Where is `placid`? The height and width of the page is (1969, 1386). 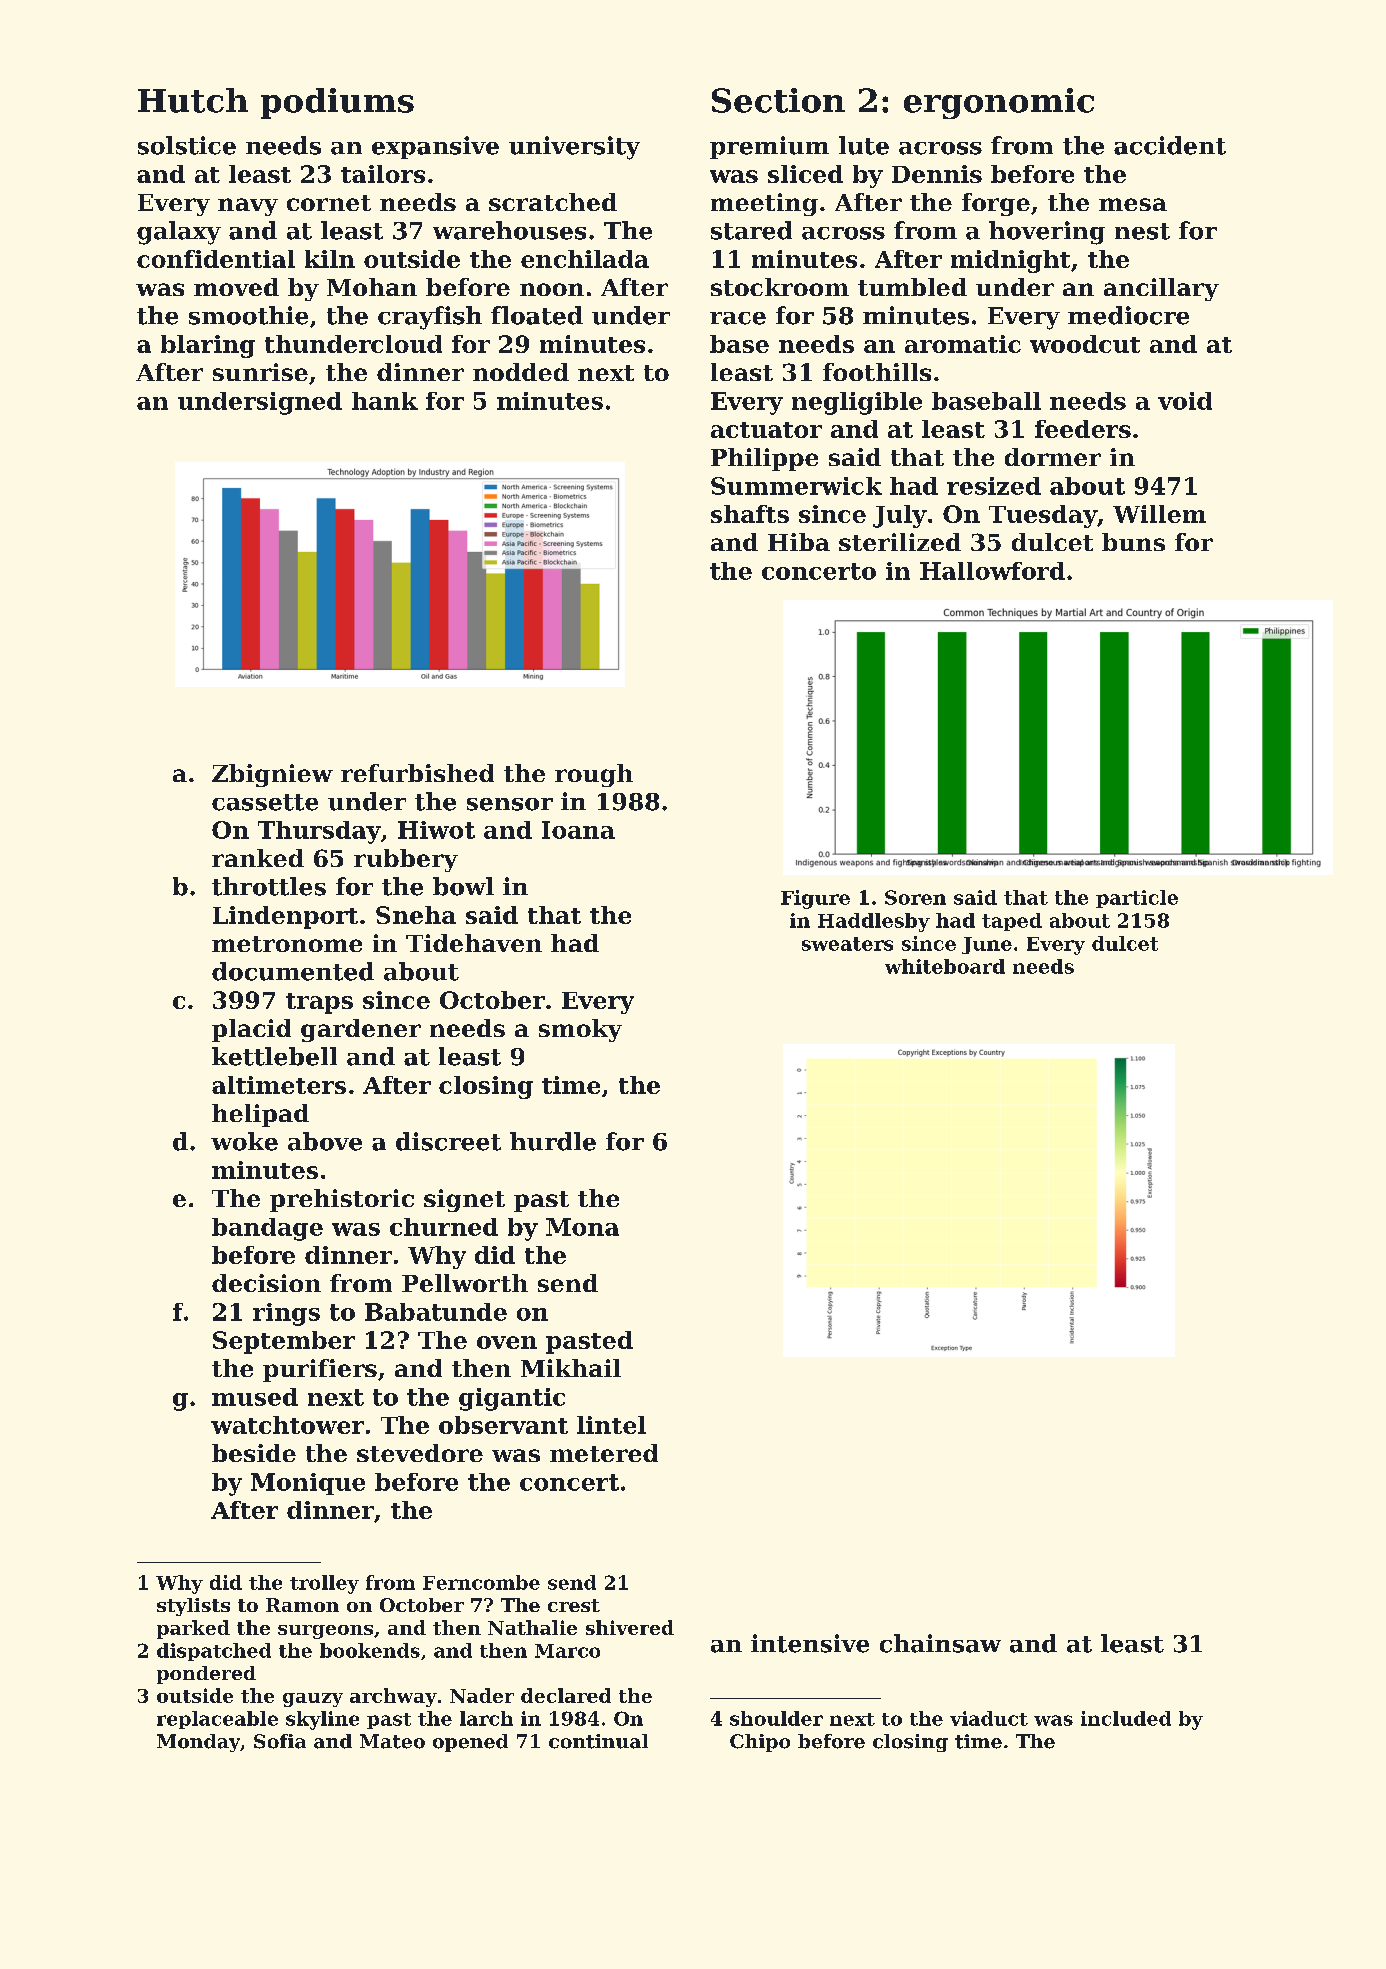
placid is located at coordinates (251, 1030).
